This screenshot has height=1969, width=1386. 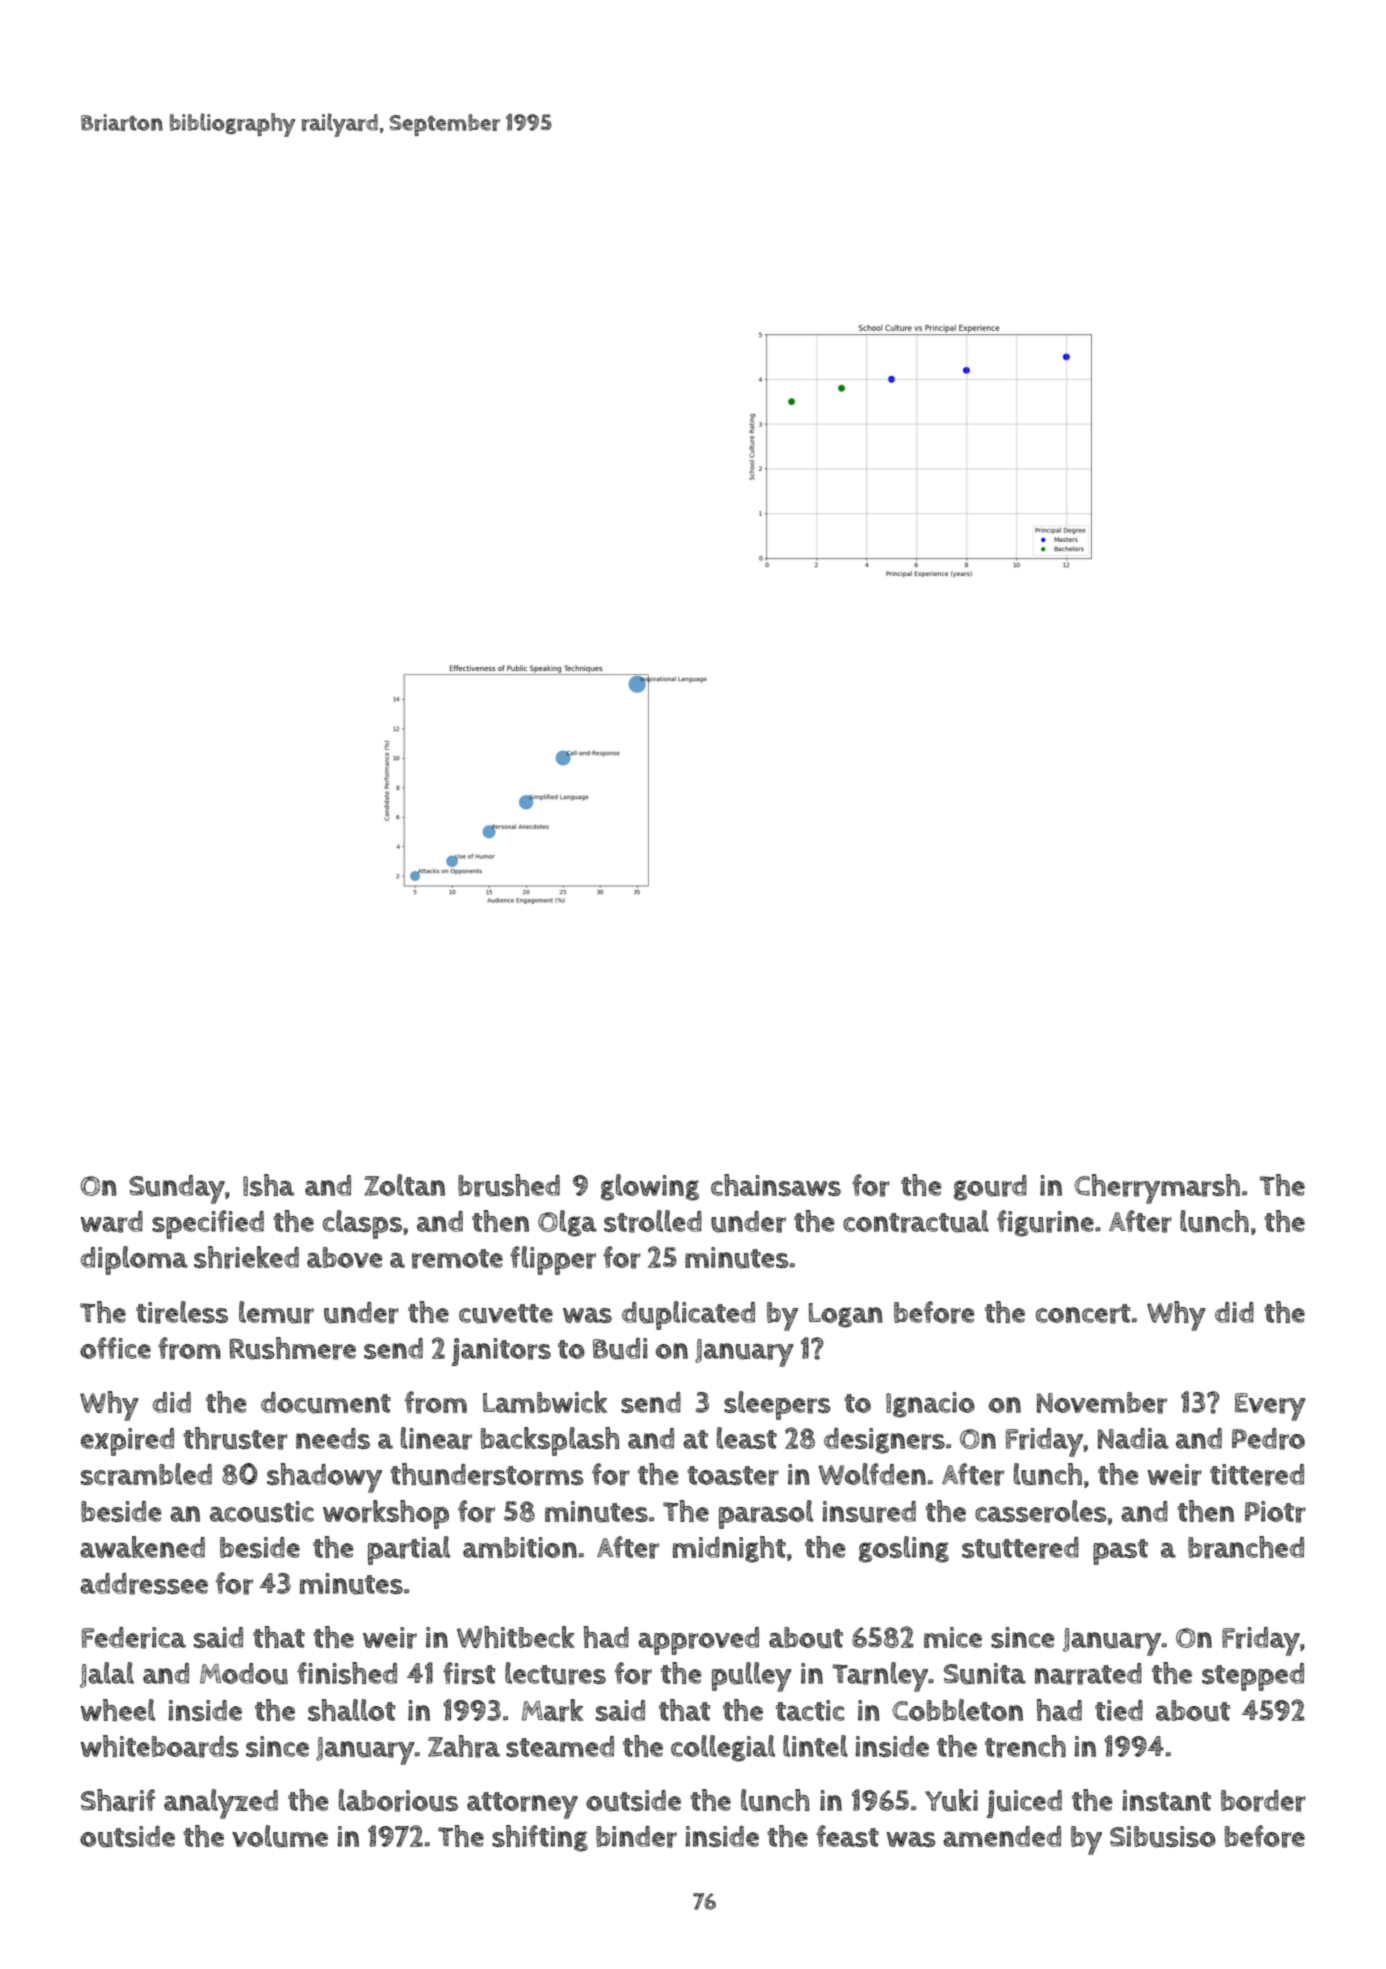 What do you see at coordinates (262, 1512) in the screenshot?
I see `acoustic` at bounding box center [262, 1512].
